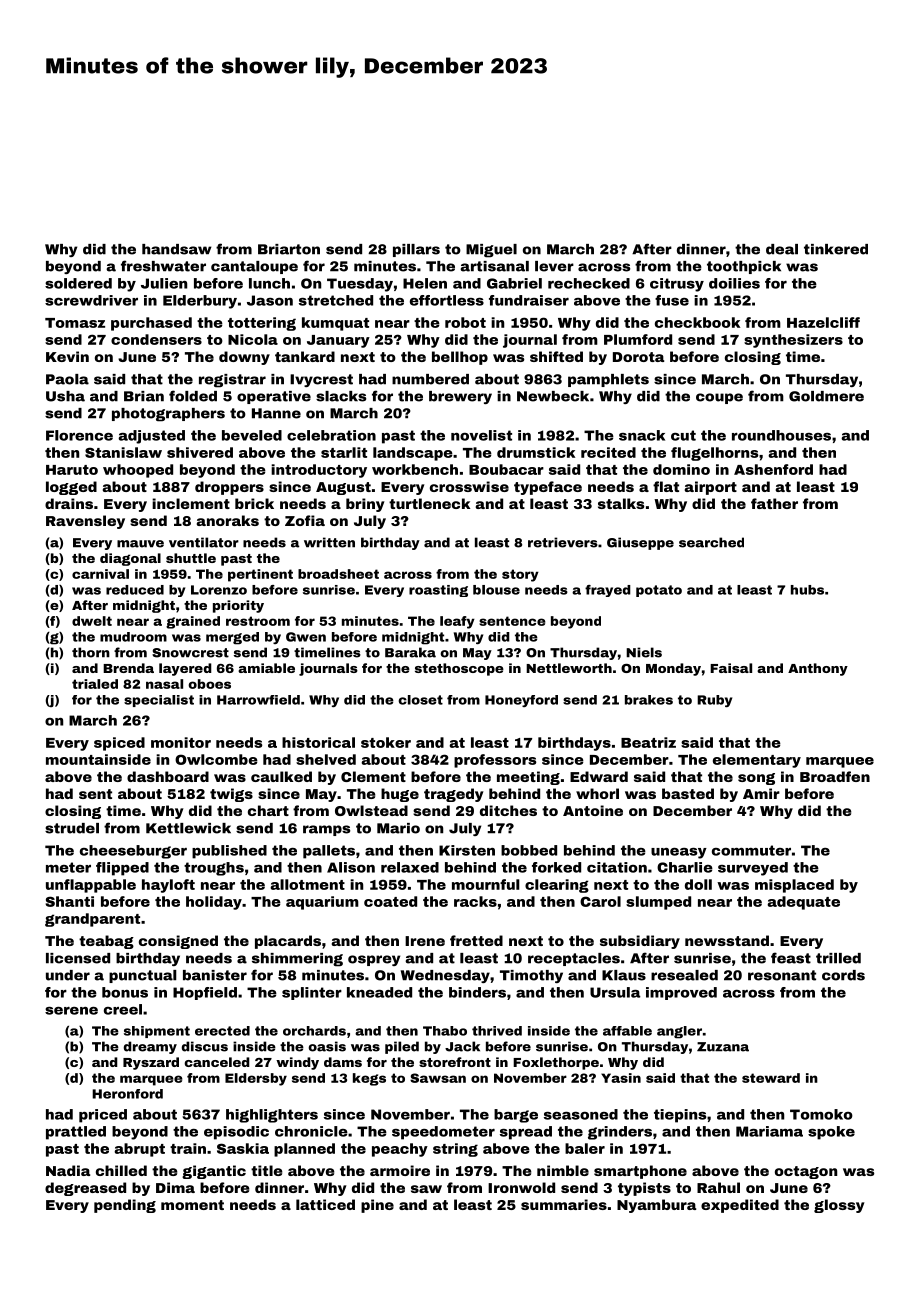 This page has height=1308, width=924. What do you see at coordinates (377, 1206) in the page?
I see `pine` at bounding box center [377, 1206].
